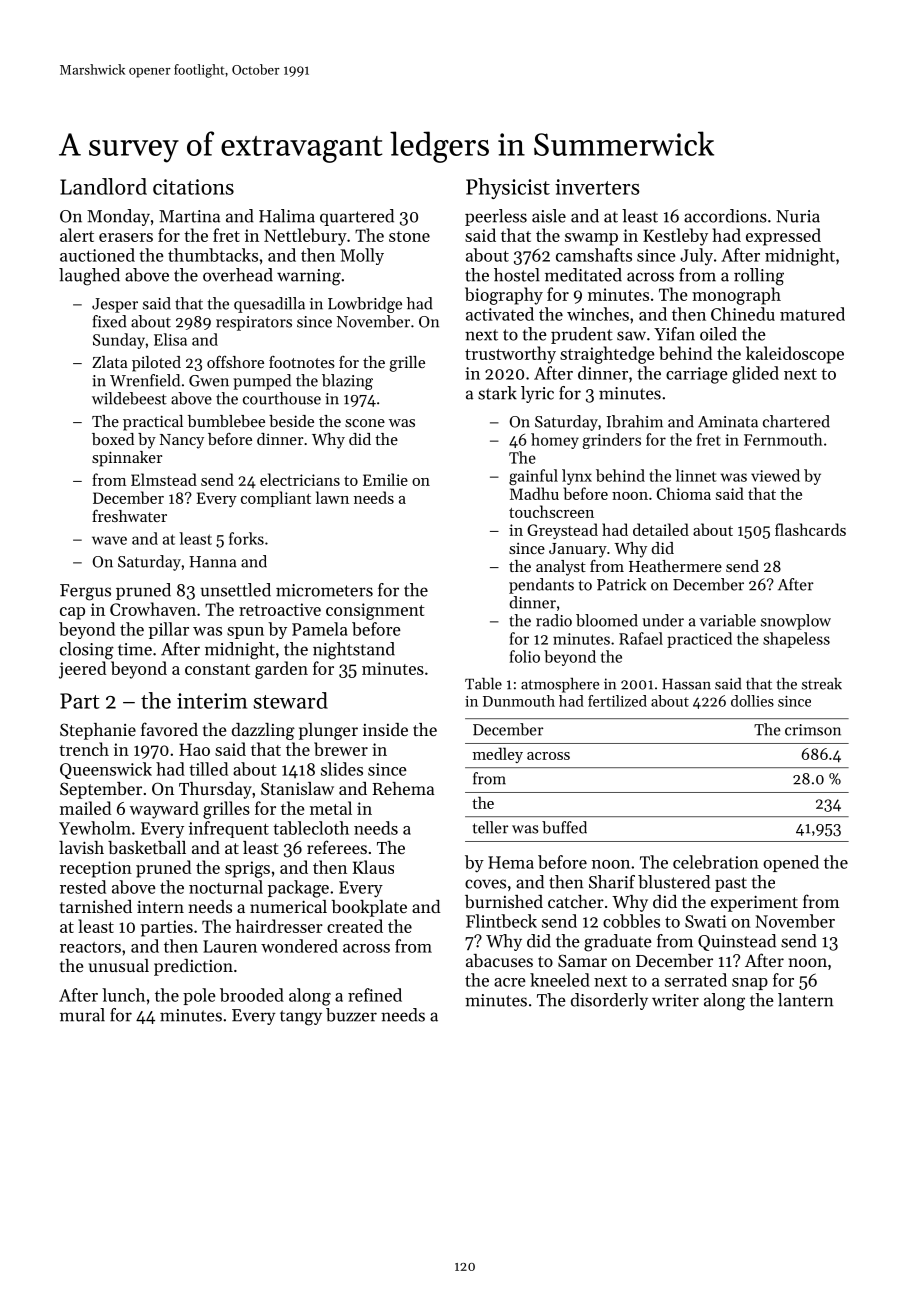 This document has height=1316, width=908. I want to click on citations, so click(193, 187).
